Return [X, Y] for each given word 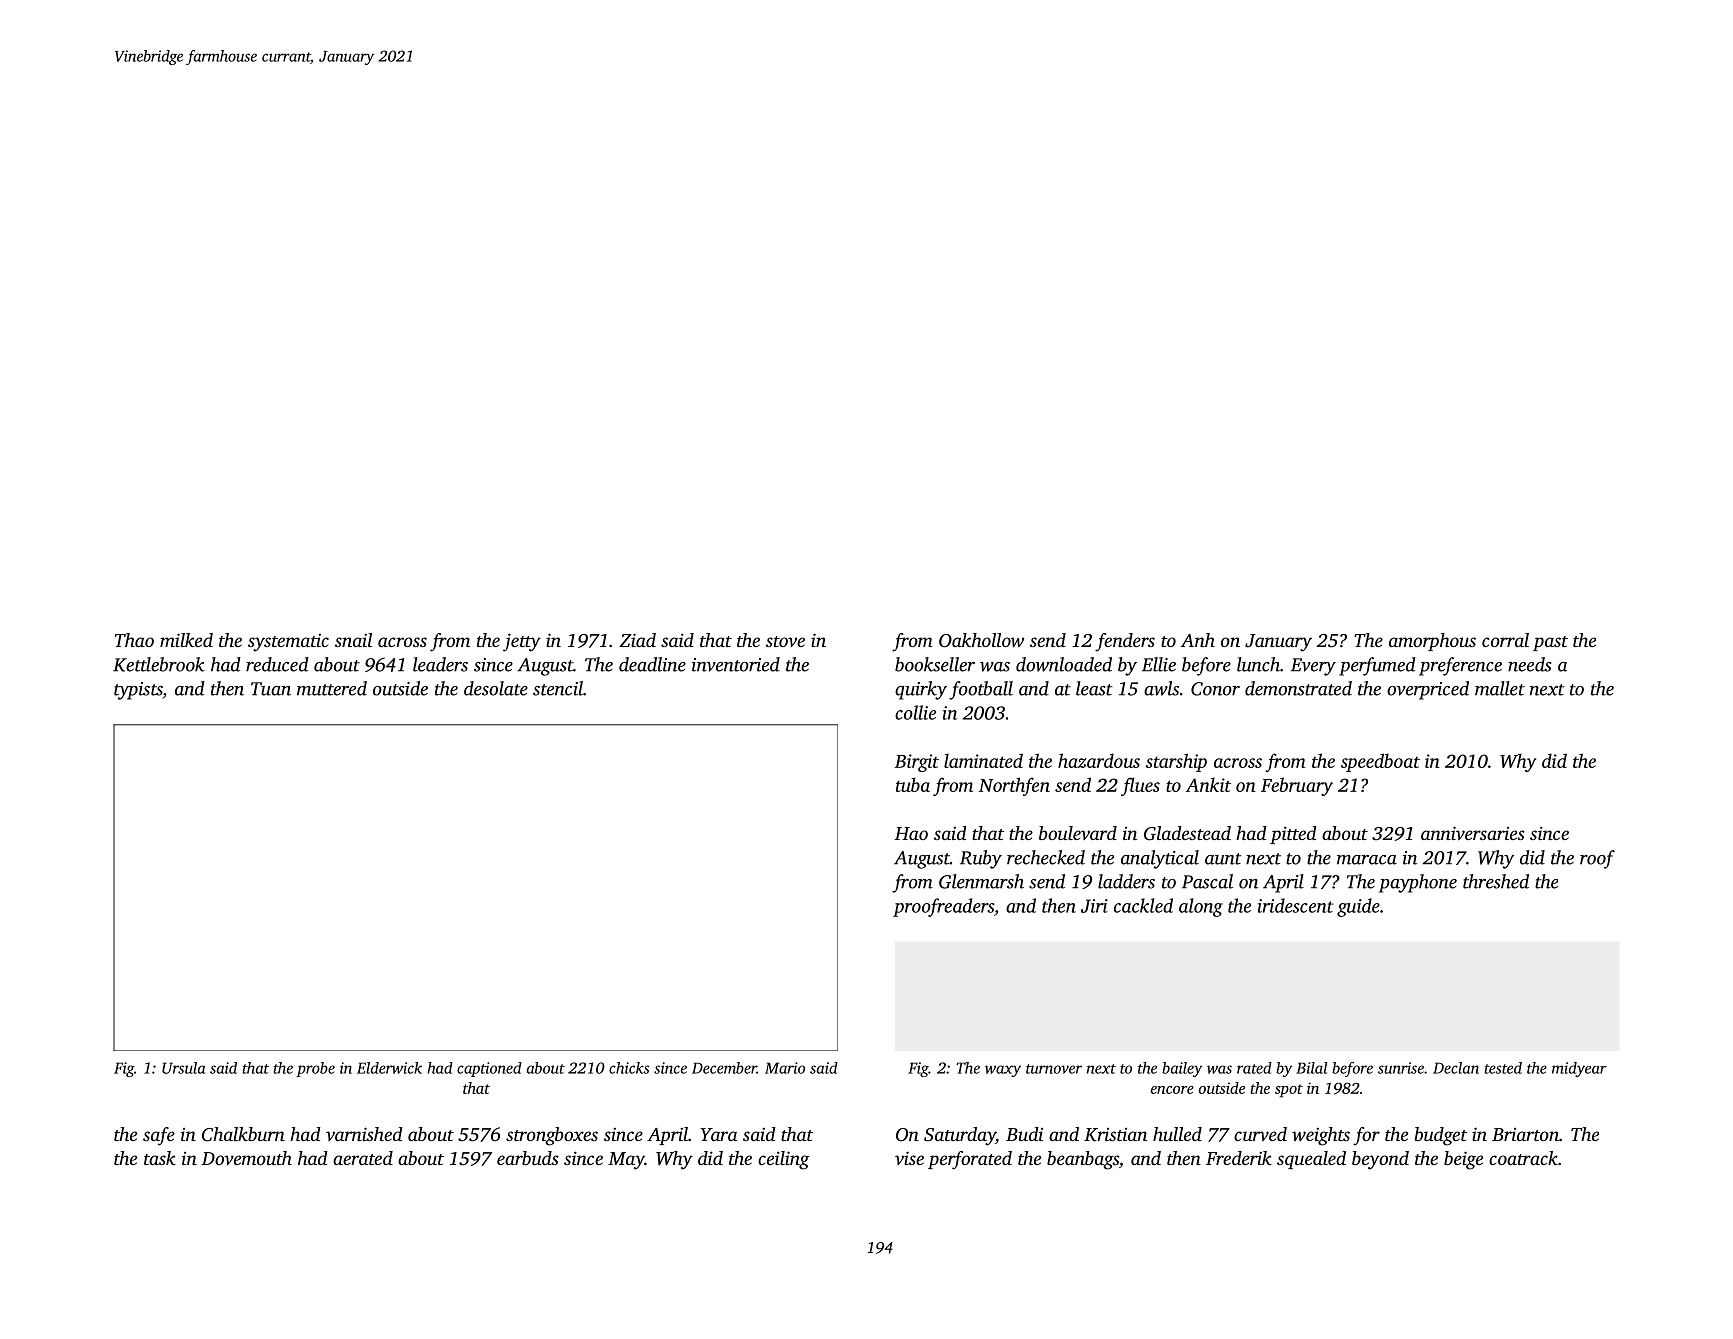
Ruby [981, 859]
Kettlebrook [159, 664]
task [160, 1158]
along [1201, 907]
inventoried [736, 664]
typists [138, 691]
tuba [913, 784]
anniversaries [1473, 833]
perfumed [1377, 666]
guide [1358, 907]
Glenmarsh [981, 881]
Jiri [1094, 906]
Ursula [184, 1068]
